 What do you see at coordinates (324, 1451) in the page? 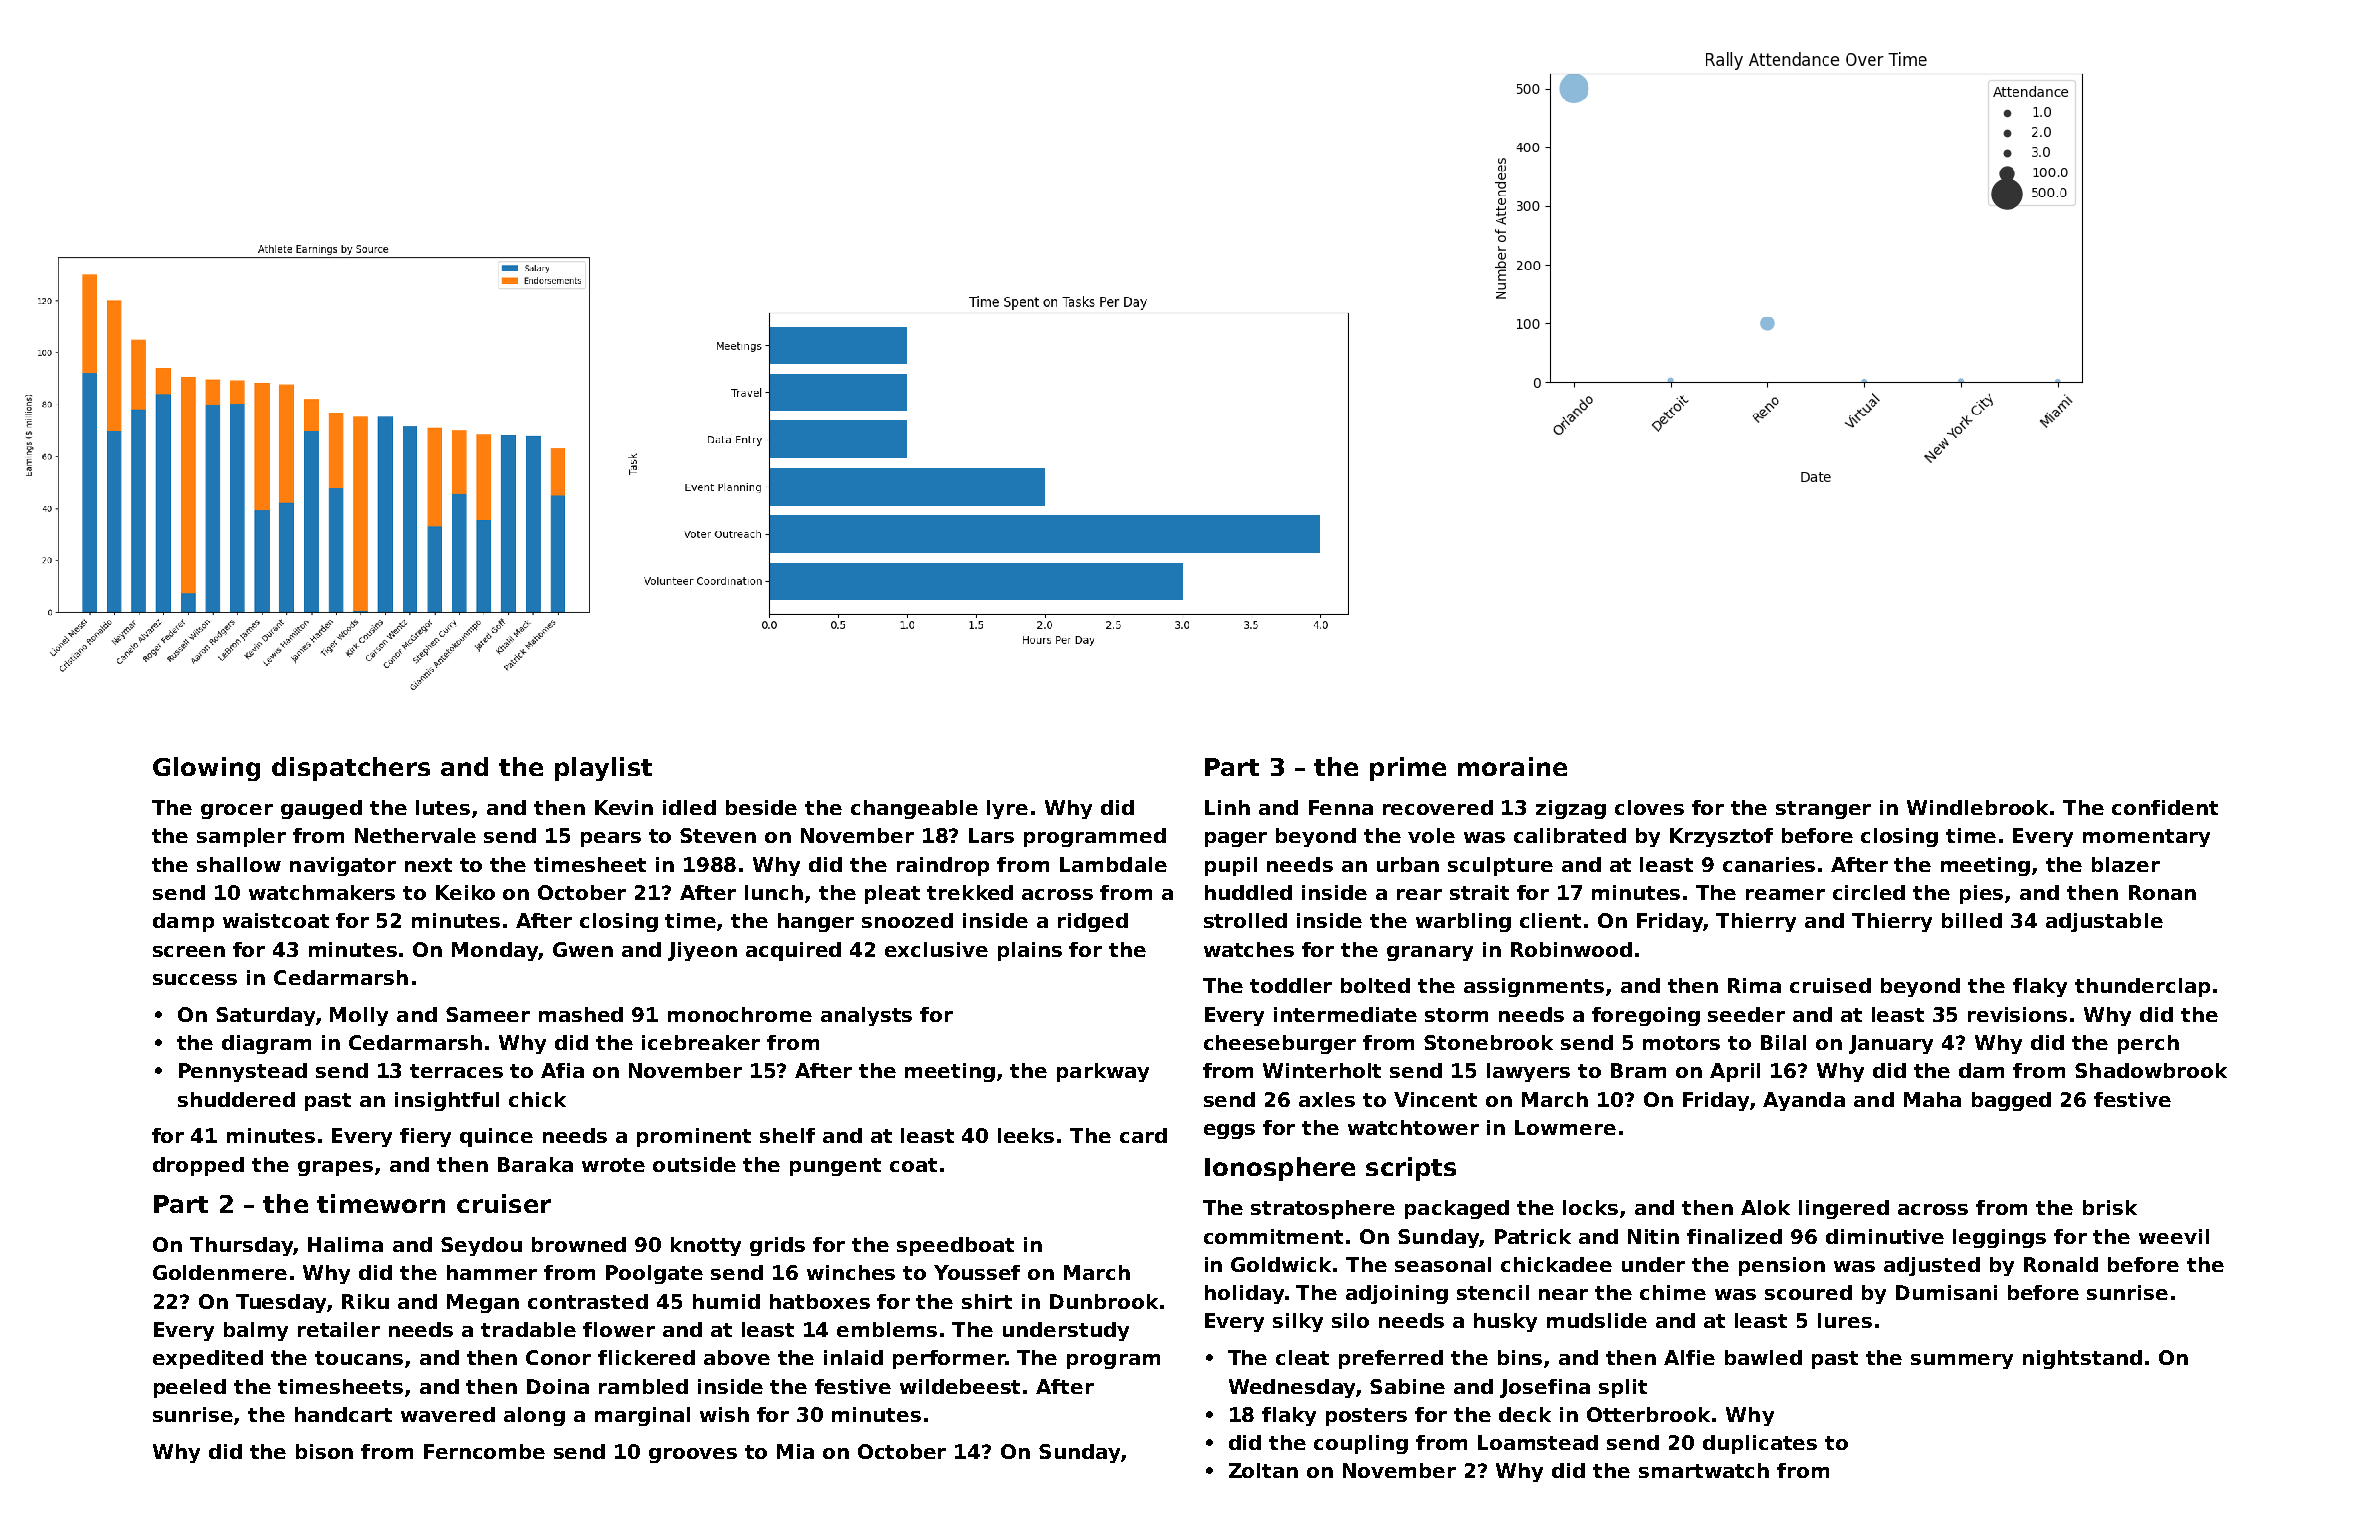
I see `bison` at bounding box center [324, 1451].
